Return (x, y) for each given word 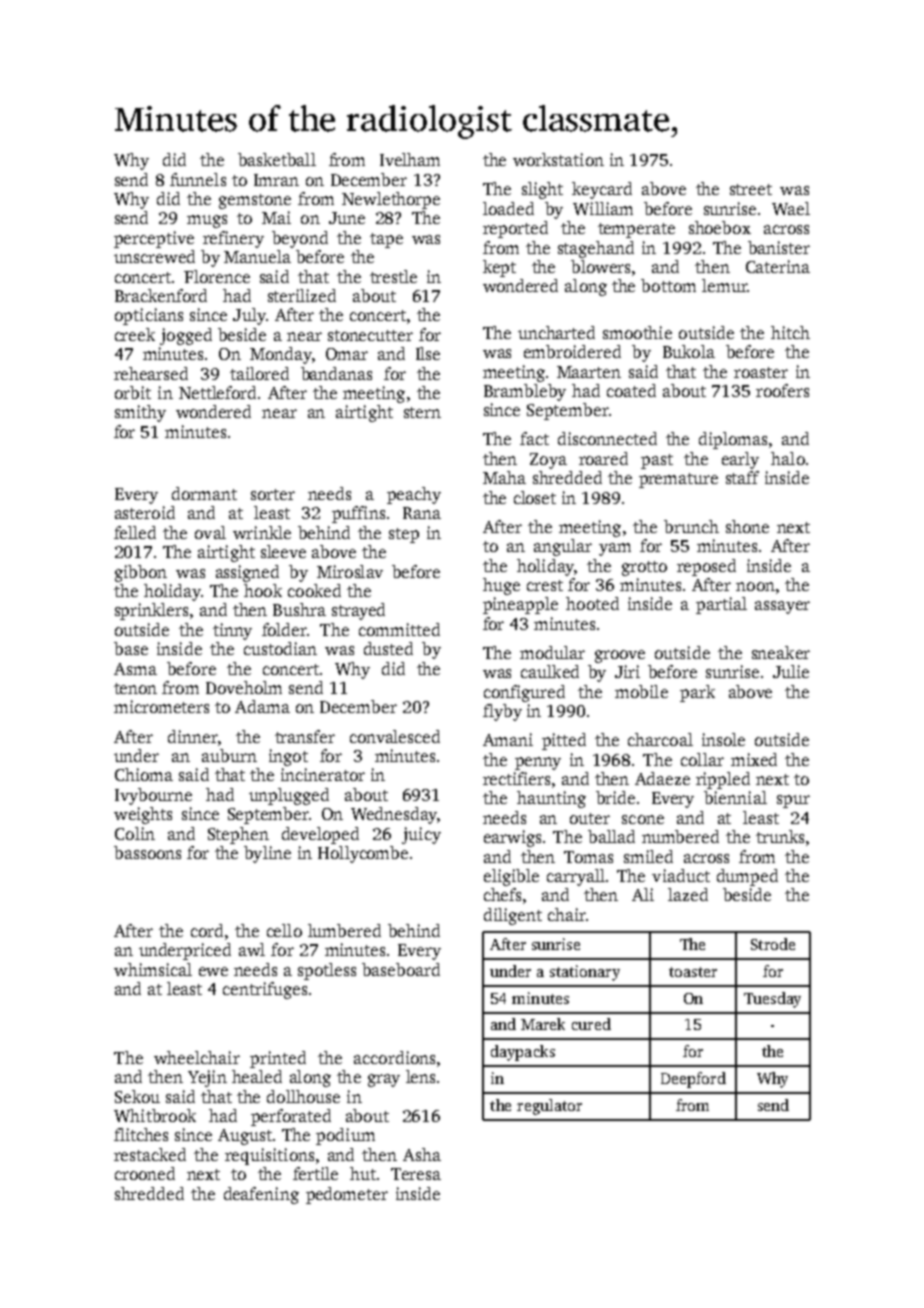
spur (793, 801)
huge (501, 586)
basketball (277, 159)
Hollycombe (363, 854)
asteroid (145, 512)
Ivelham (410, 159)
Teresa (416, 1174)
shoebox (720, 227)
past (657, 461)
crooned (145, 1173)
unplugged (289, 796)
